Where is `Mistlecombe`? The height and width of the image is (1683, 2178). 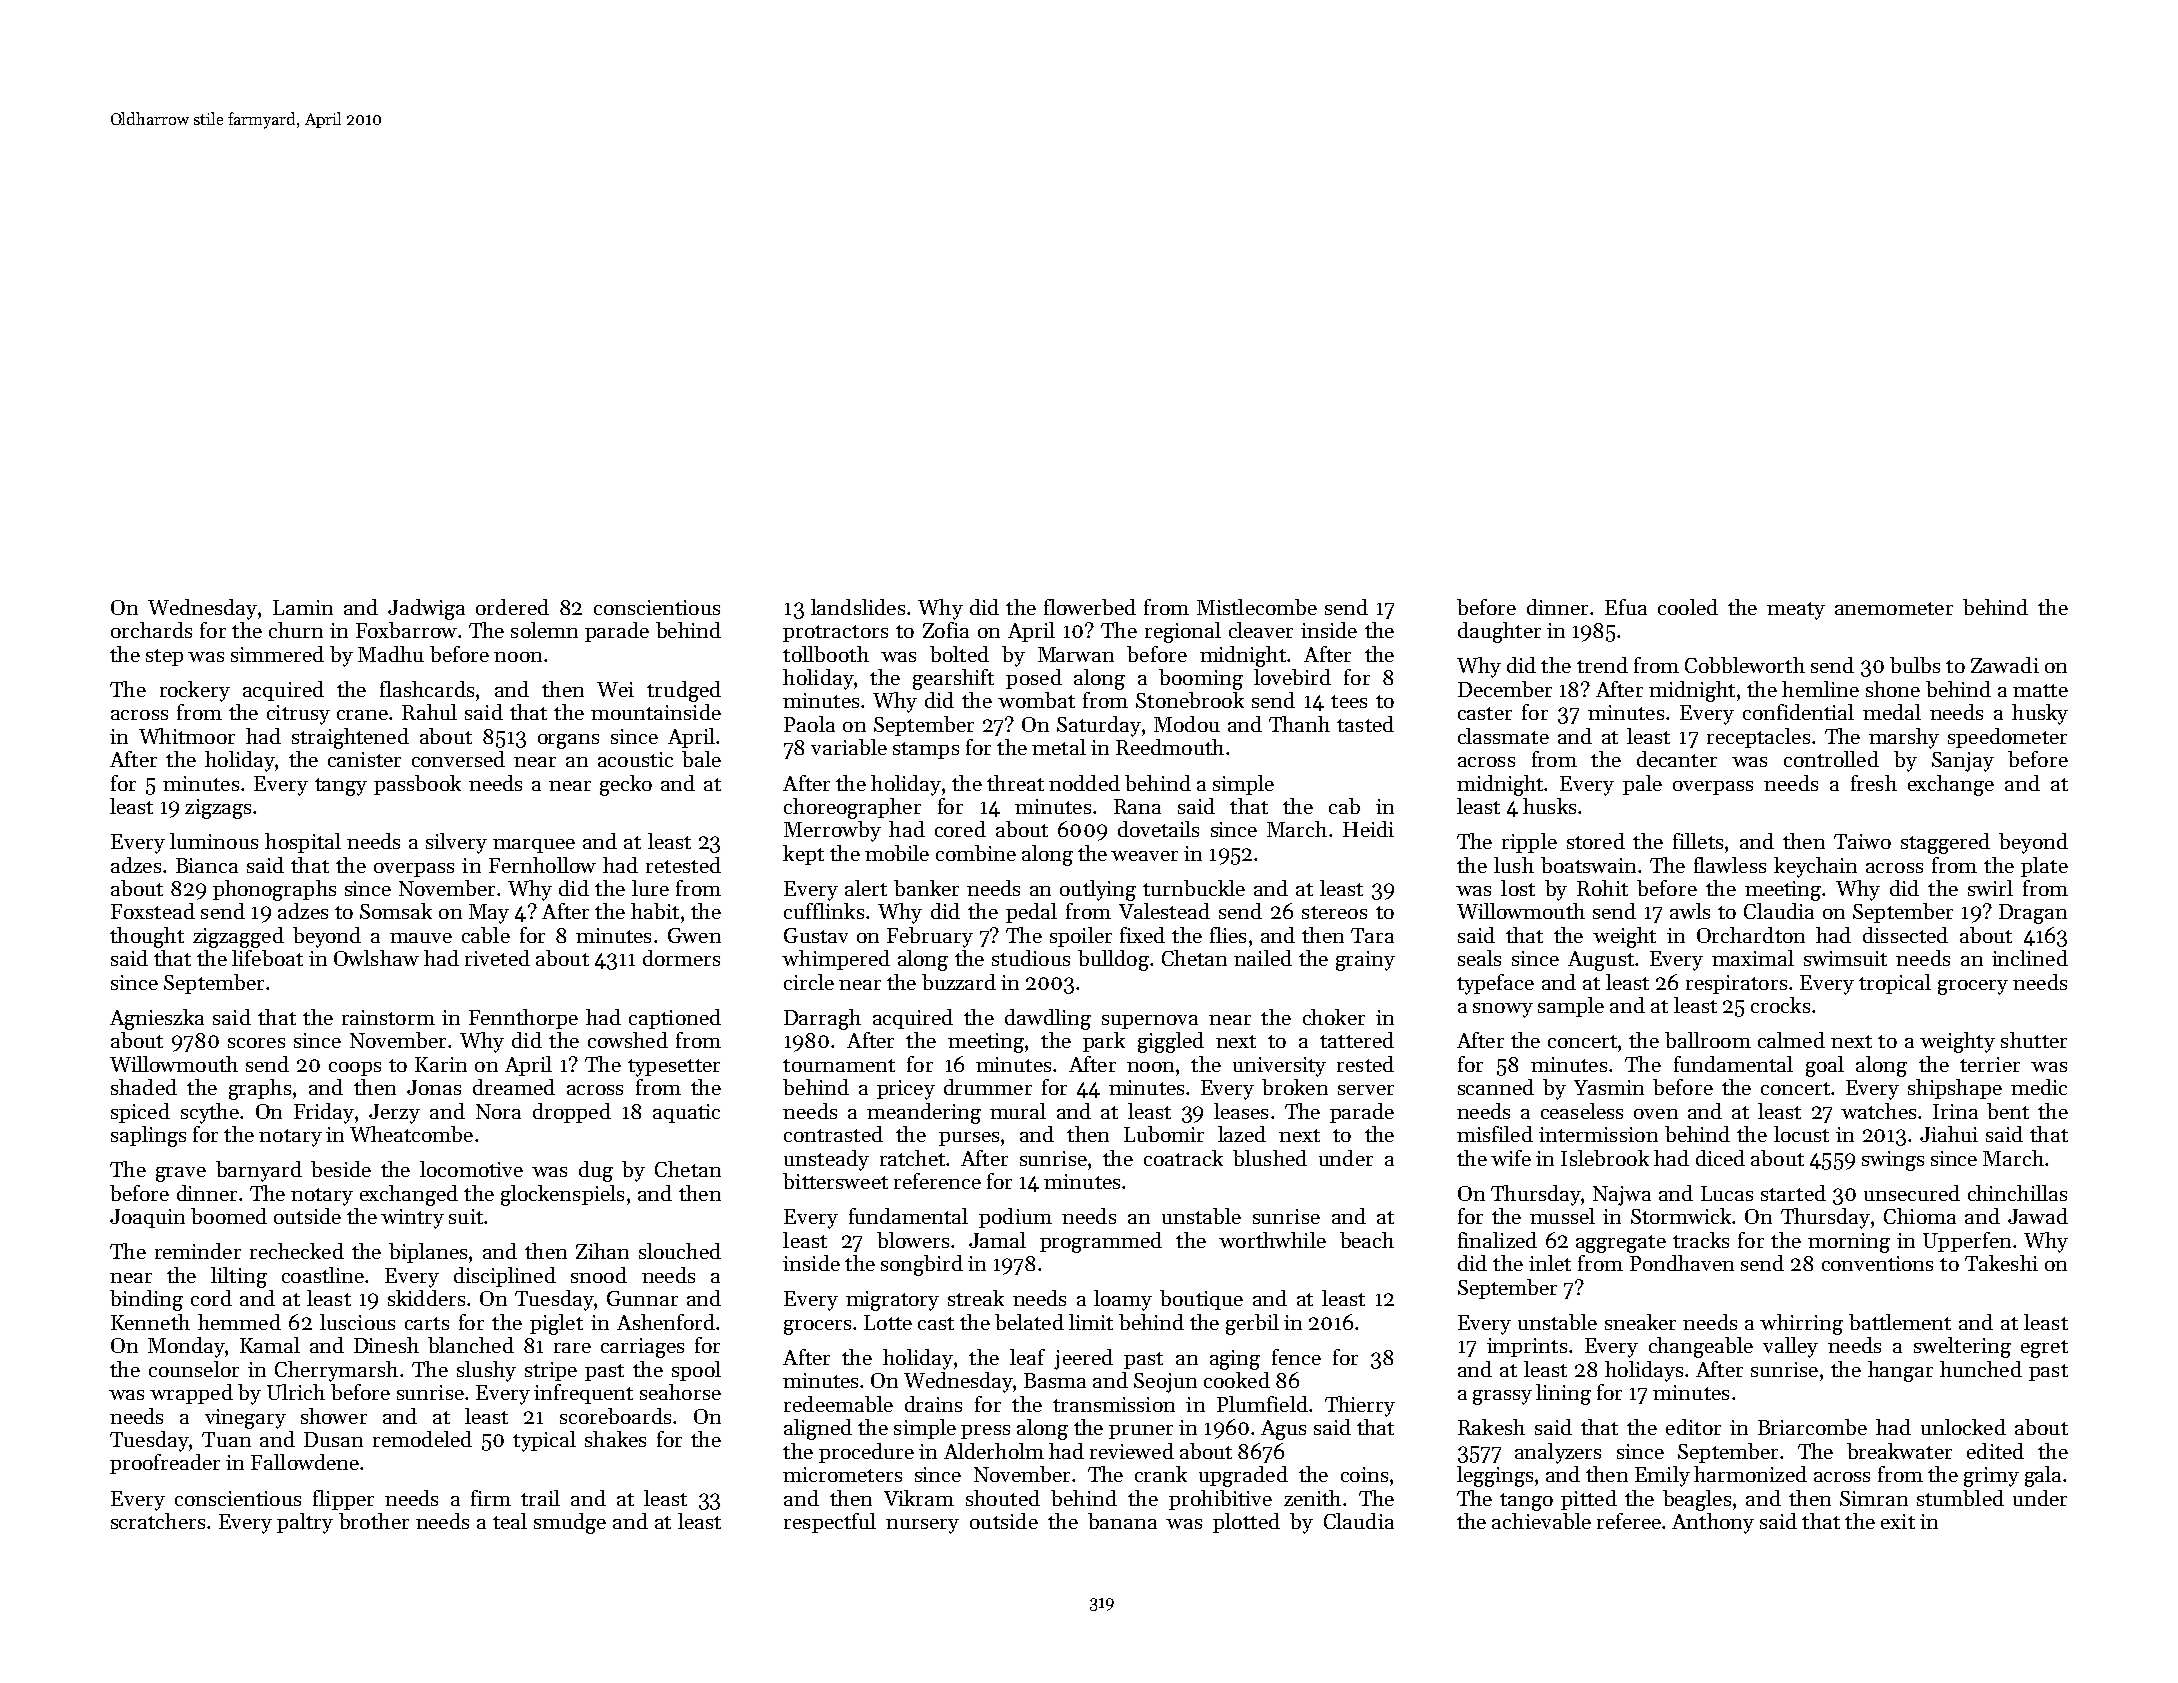 Mistlecombe is located at coordinates (1257, 607).
